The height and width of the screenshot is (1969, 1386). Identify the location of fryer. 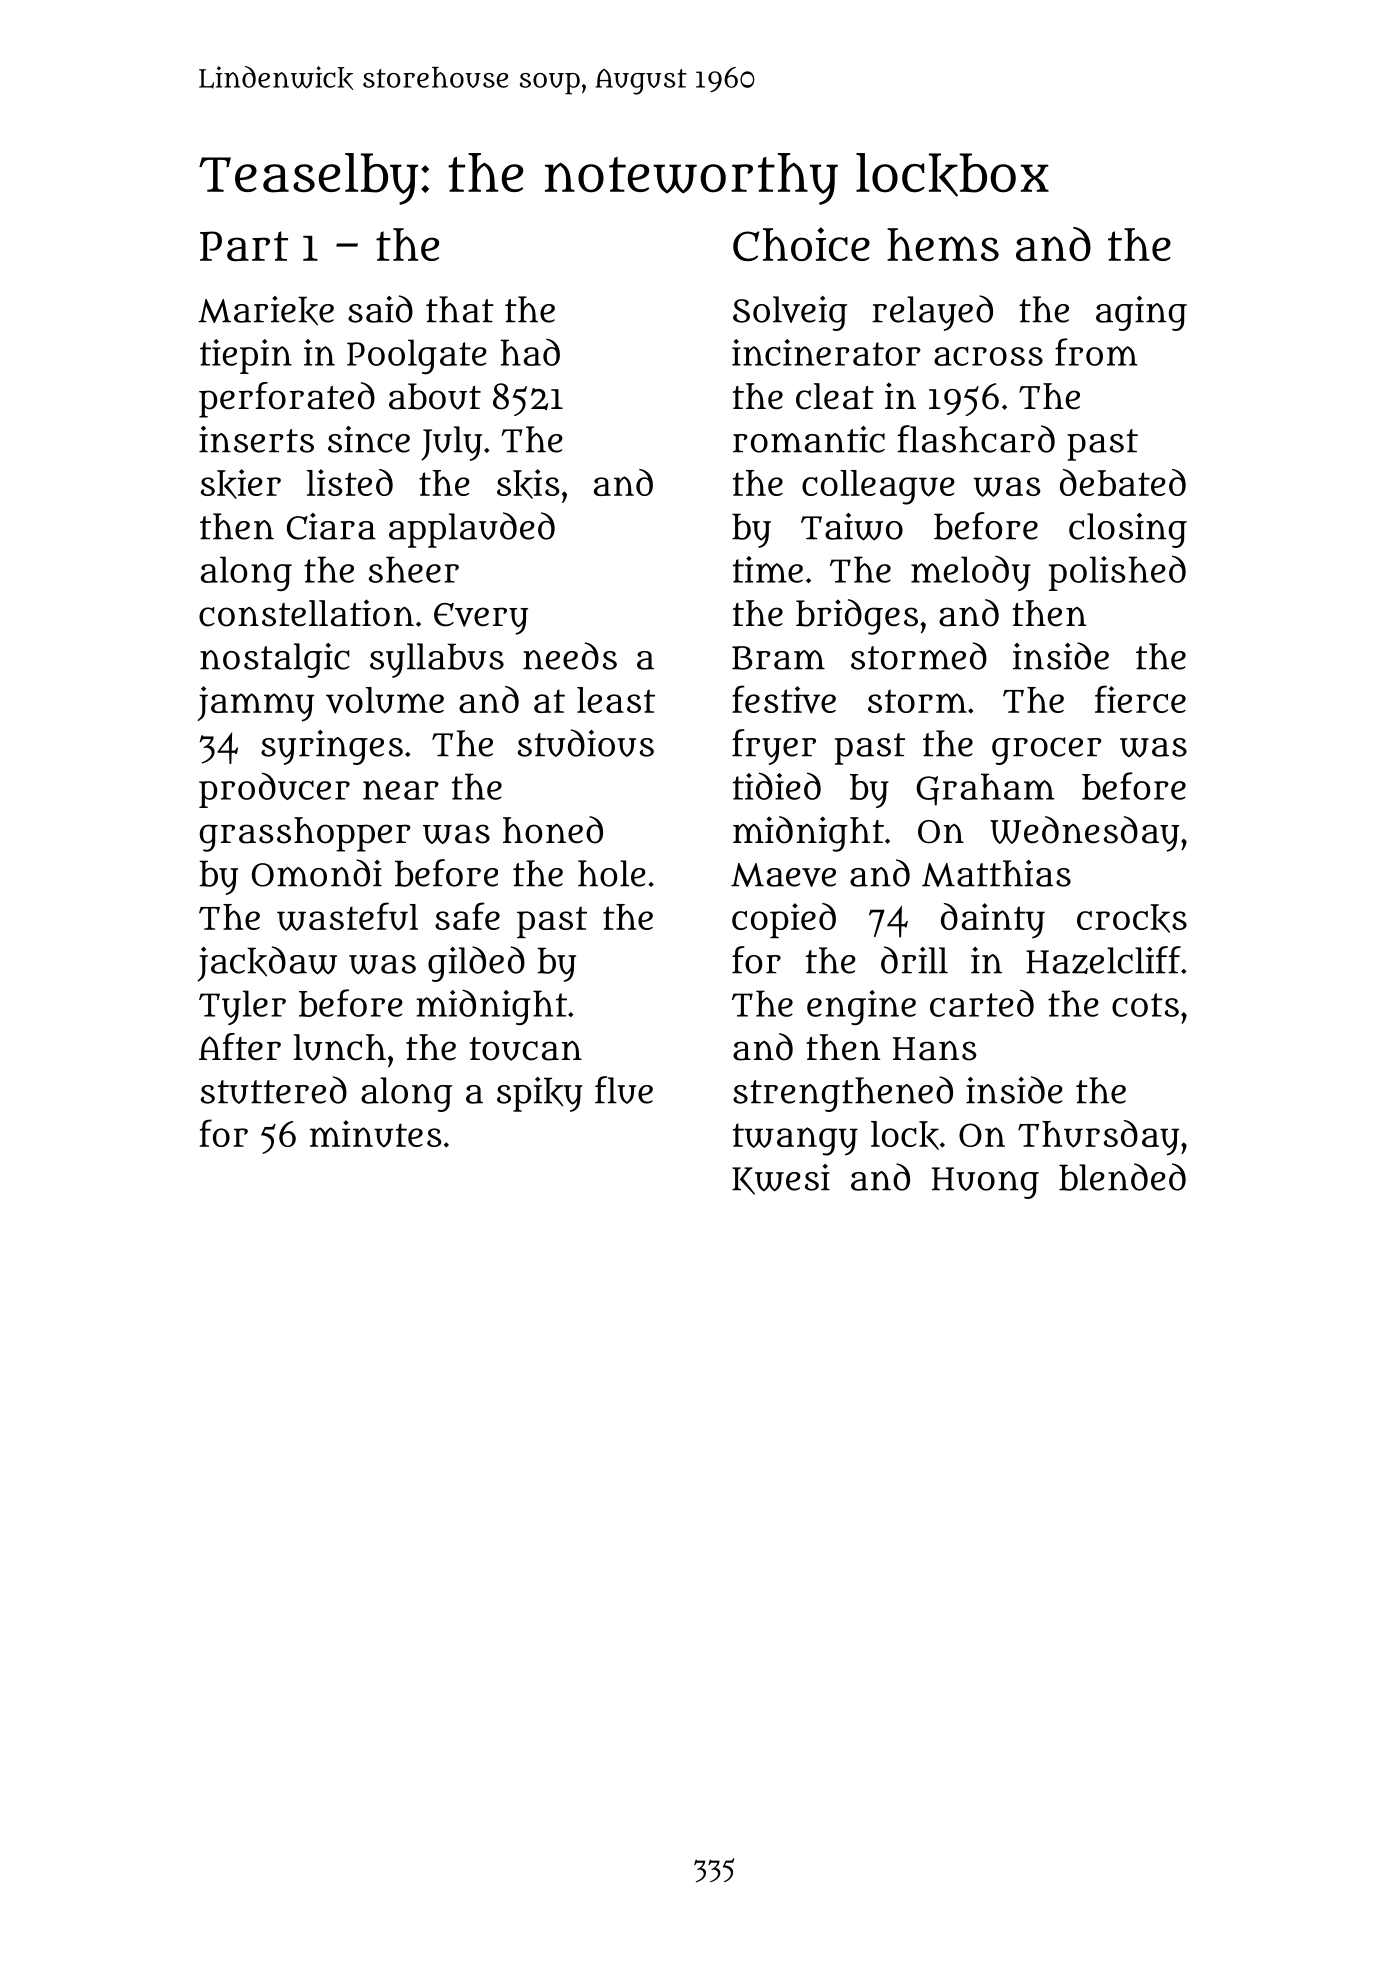
(774, 747).
